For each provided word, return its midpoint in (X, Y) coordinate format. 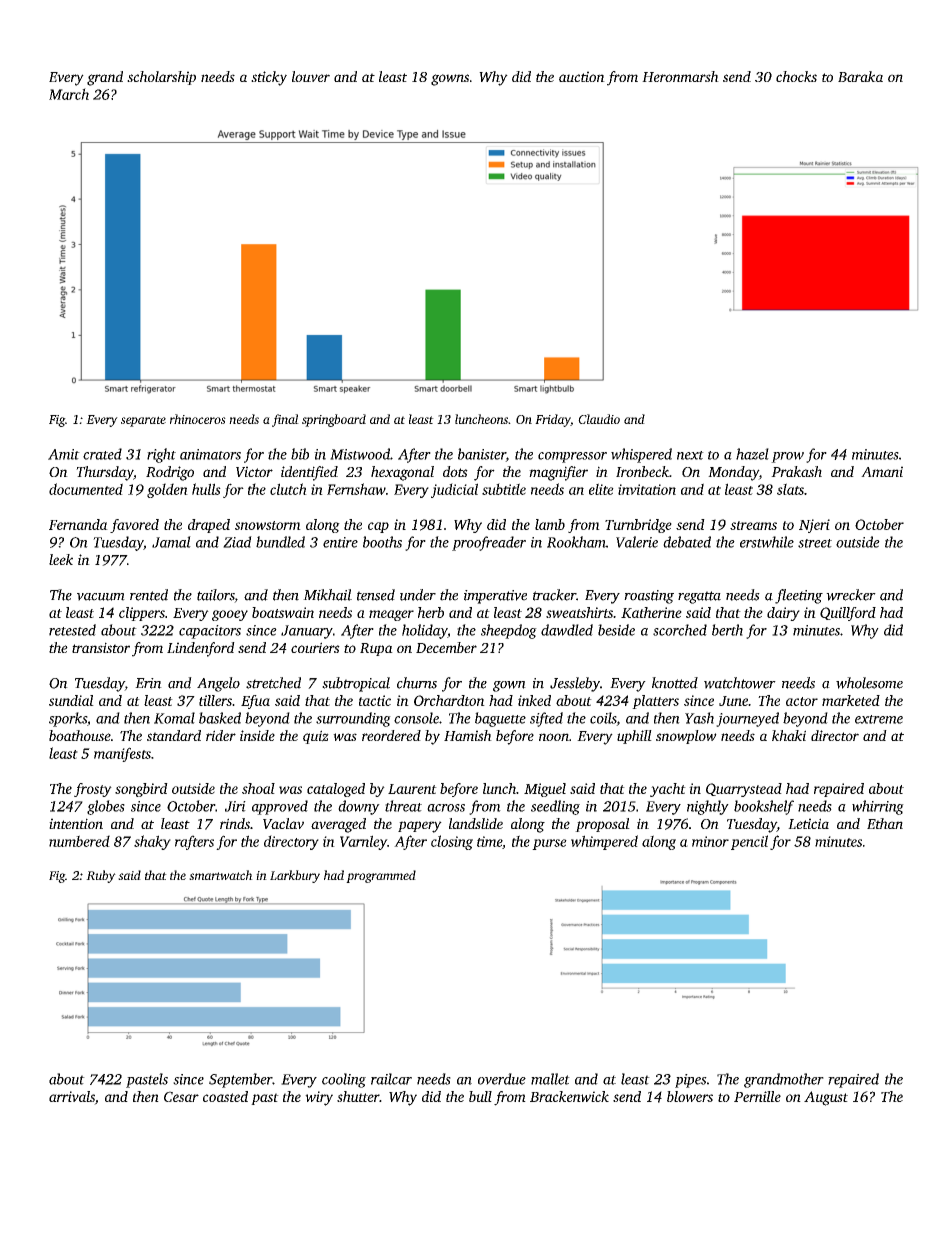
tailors (215, 595)
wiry (319, 1098)
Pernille (757, 1096)
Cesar (181, 1096)
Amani (882, 471)
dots (455, 471)
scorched (680, 630)
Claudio (599, 419)
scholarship (161, 78)
